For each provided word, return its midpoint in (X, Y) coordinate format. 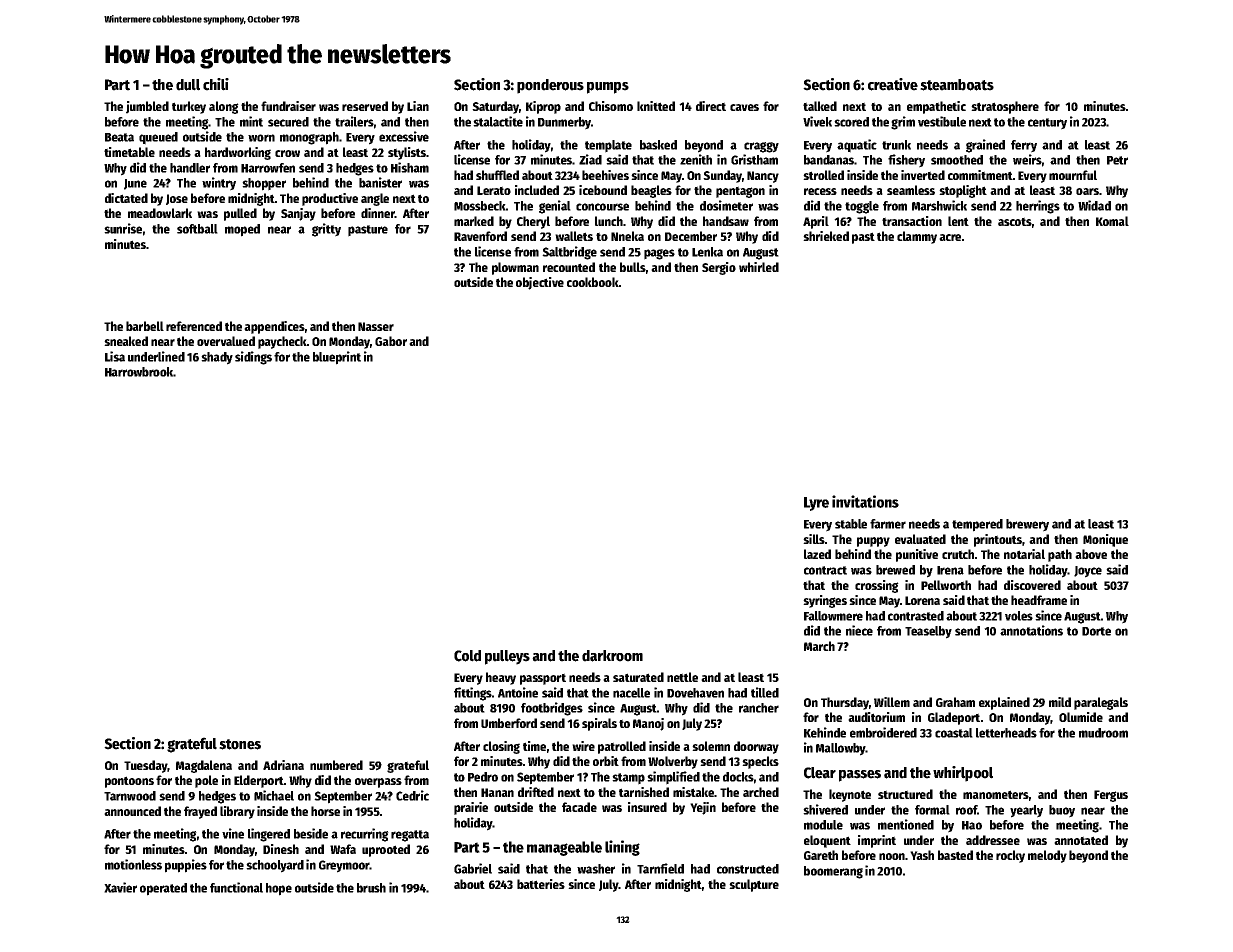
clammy (917, 237)
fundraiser (288, 106)
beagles (651, 191)
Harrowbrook (139, 372)
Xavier (120, 887)
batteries (541, 884)
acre (950, 237)
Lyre (816, 504)
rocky (1010, 856)
